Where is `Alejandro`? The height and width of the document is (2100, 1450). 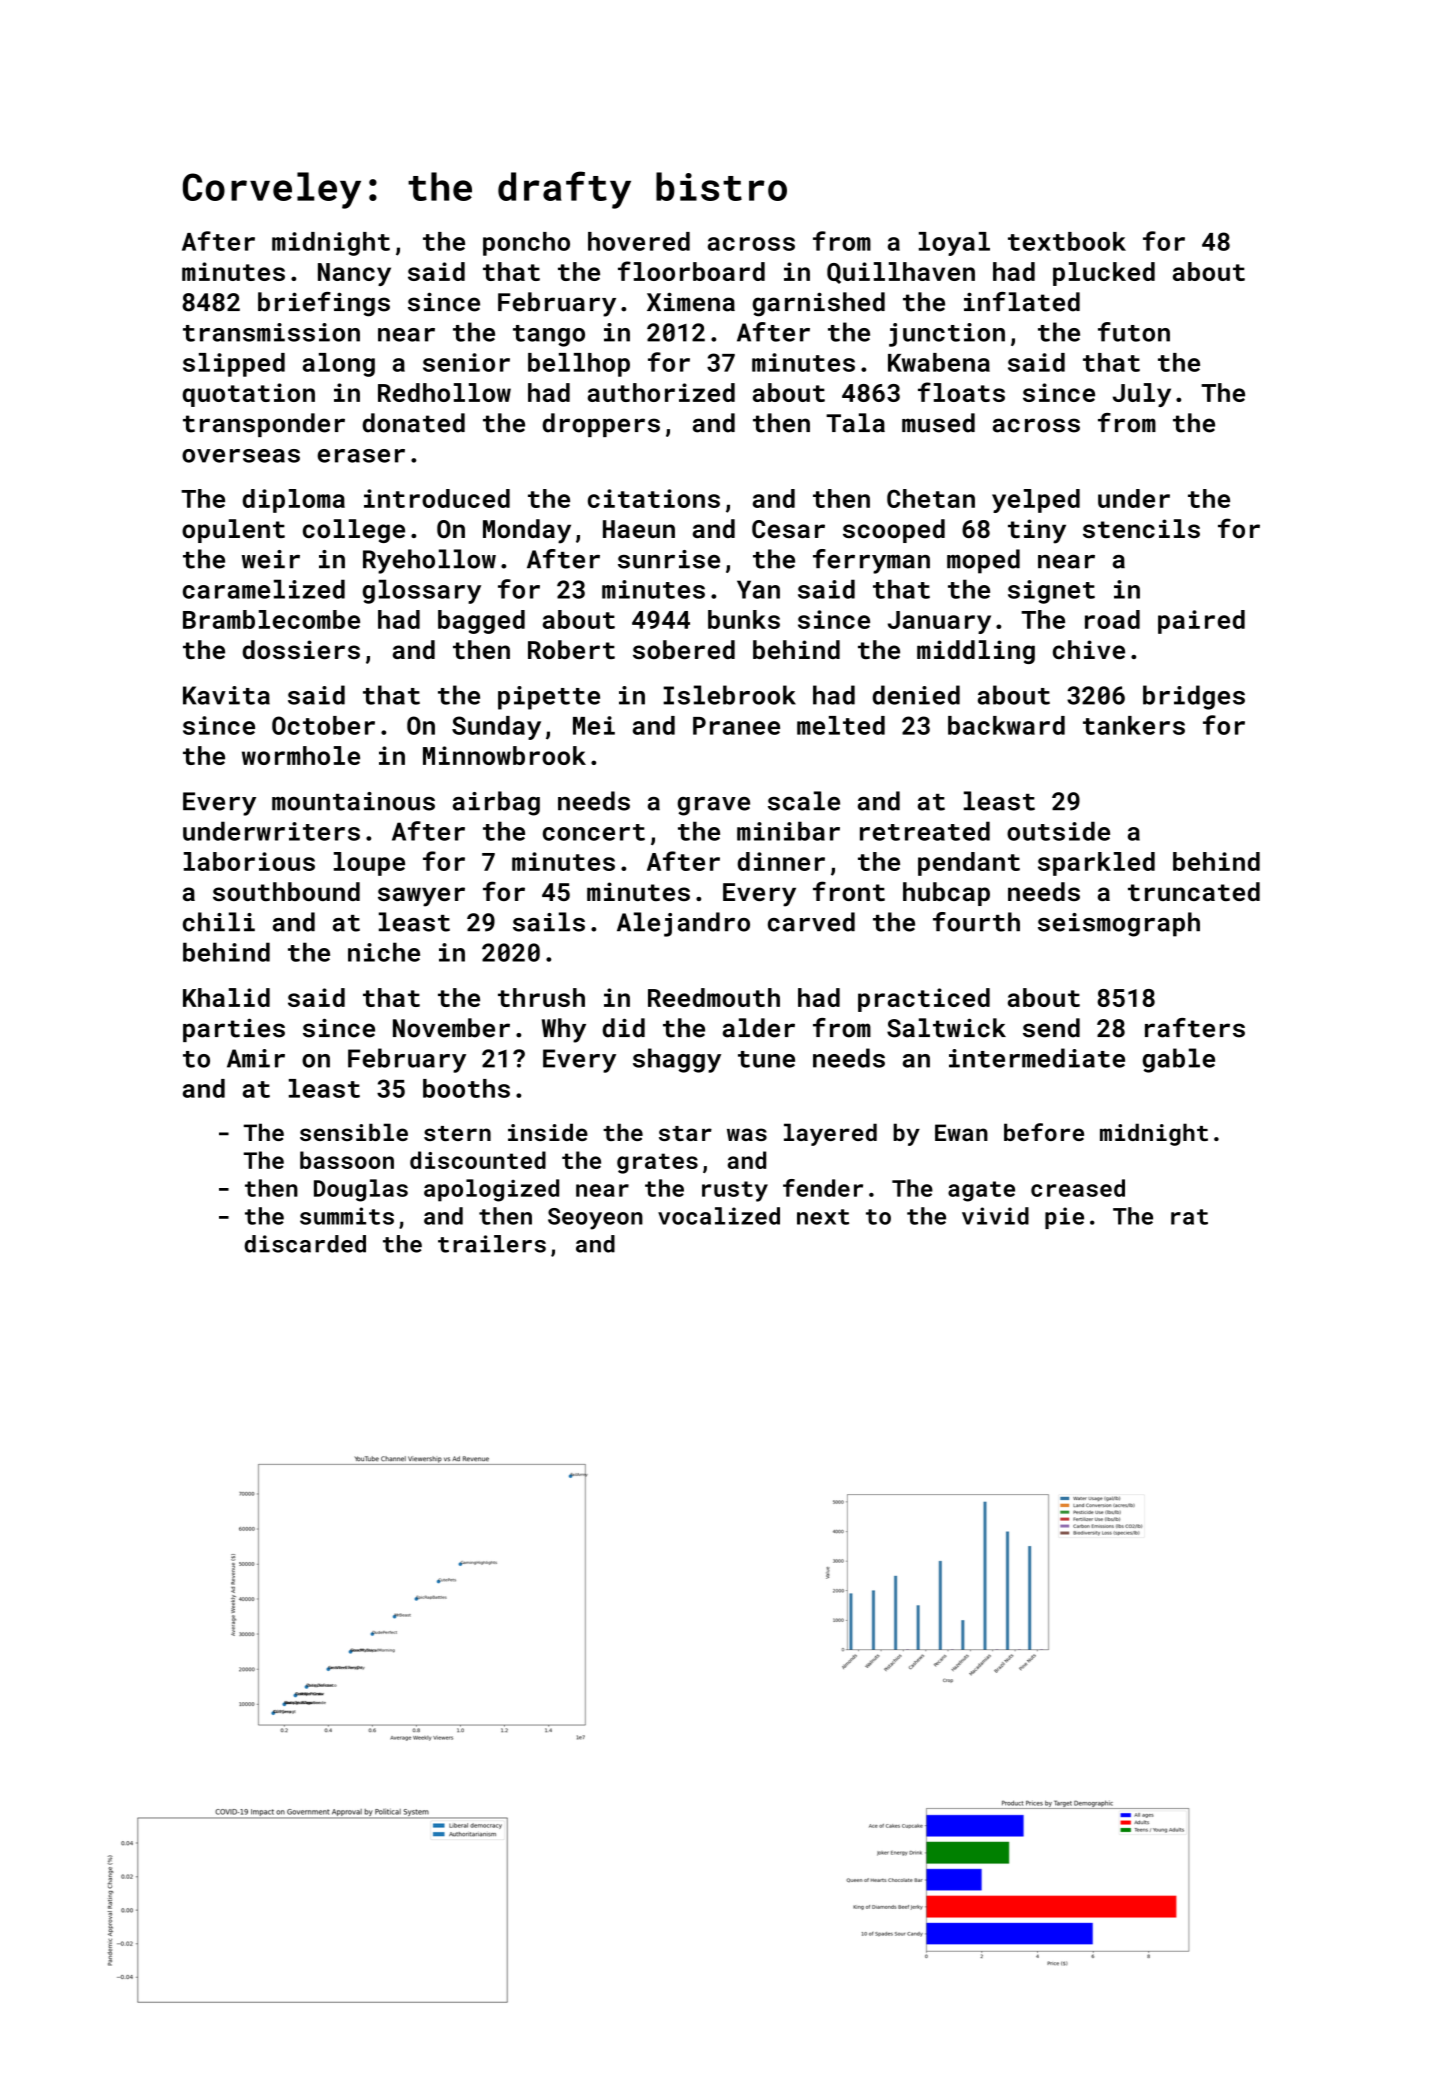 Alejandro is located at coordinates (683, 924).
